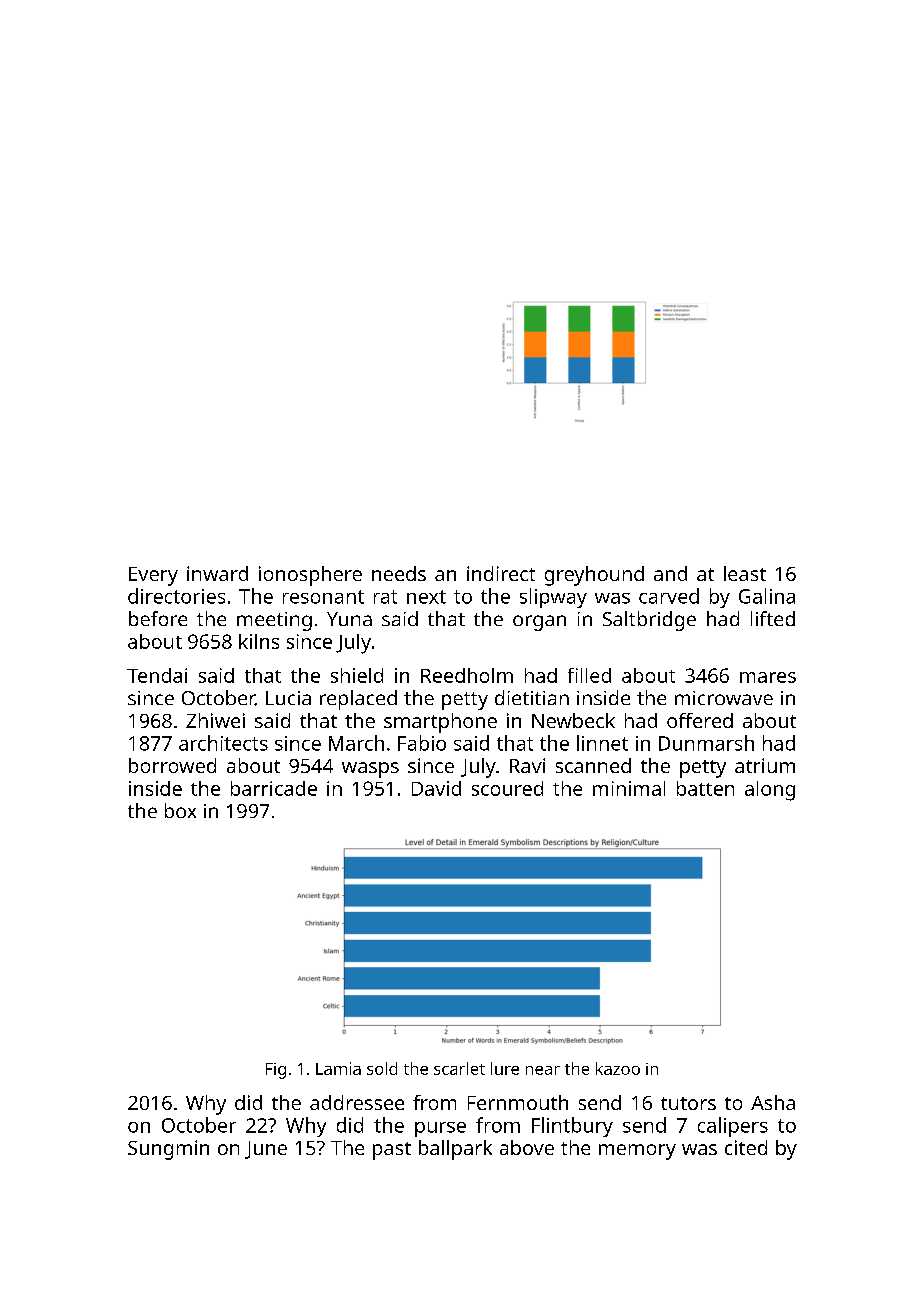  I want to click on inward, so click(217, 573).
